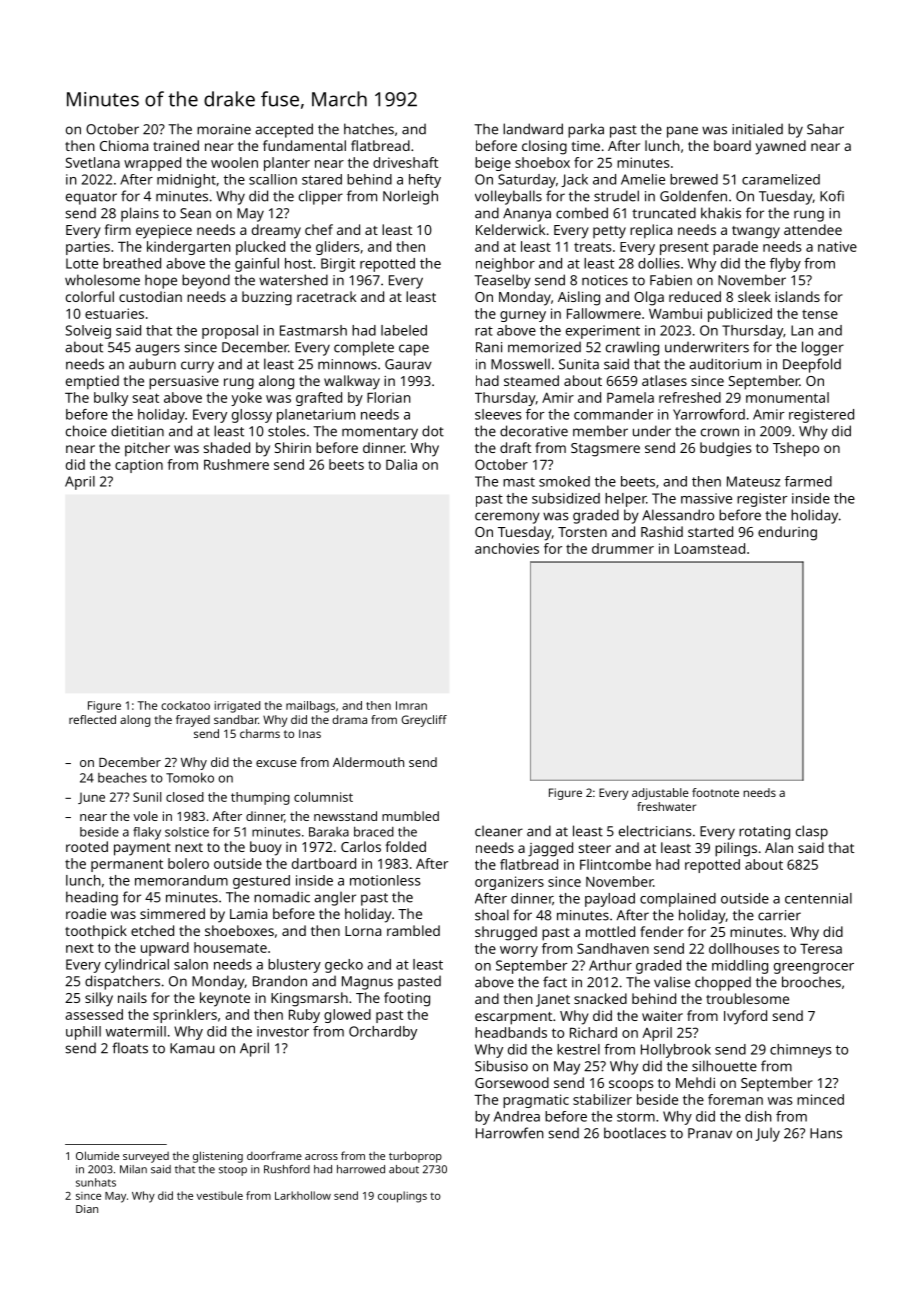  Describe the element at coordinates (825, 129) in the page. I see `Sahar` at that location.
